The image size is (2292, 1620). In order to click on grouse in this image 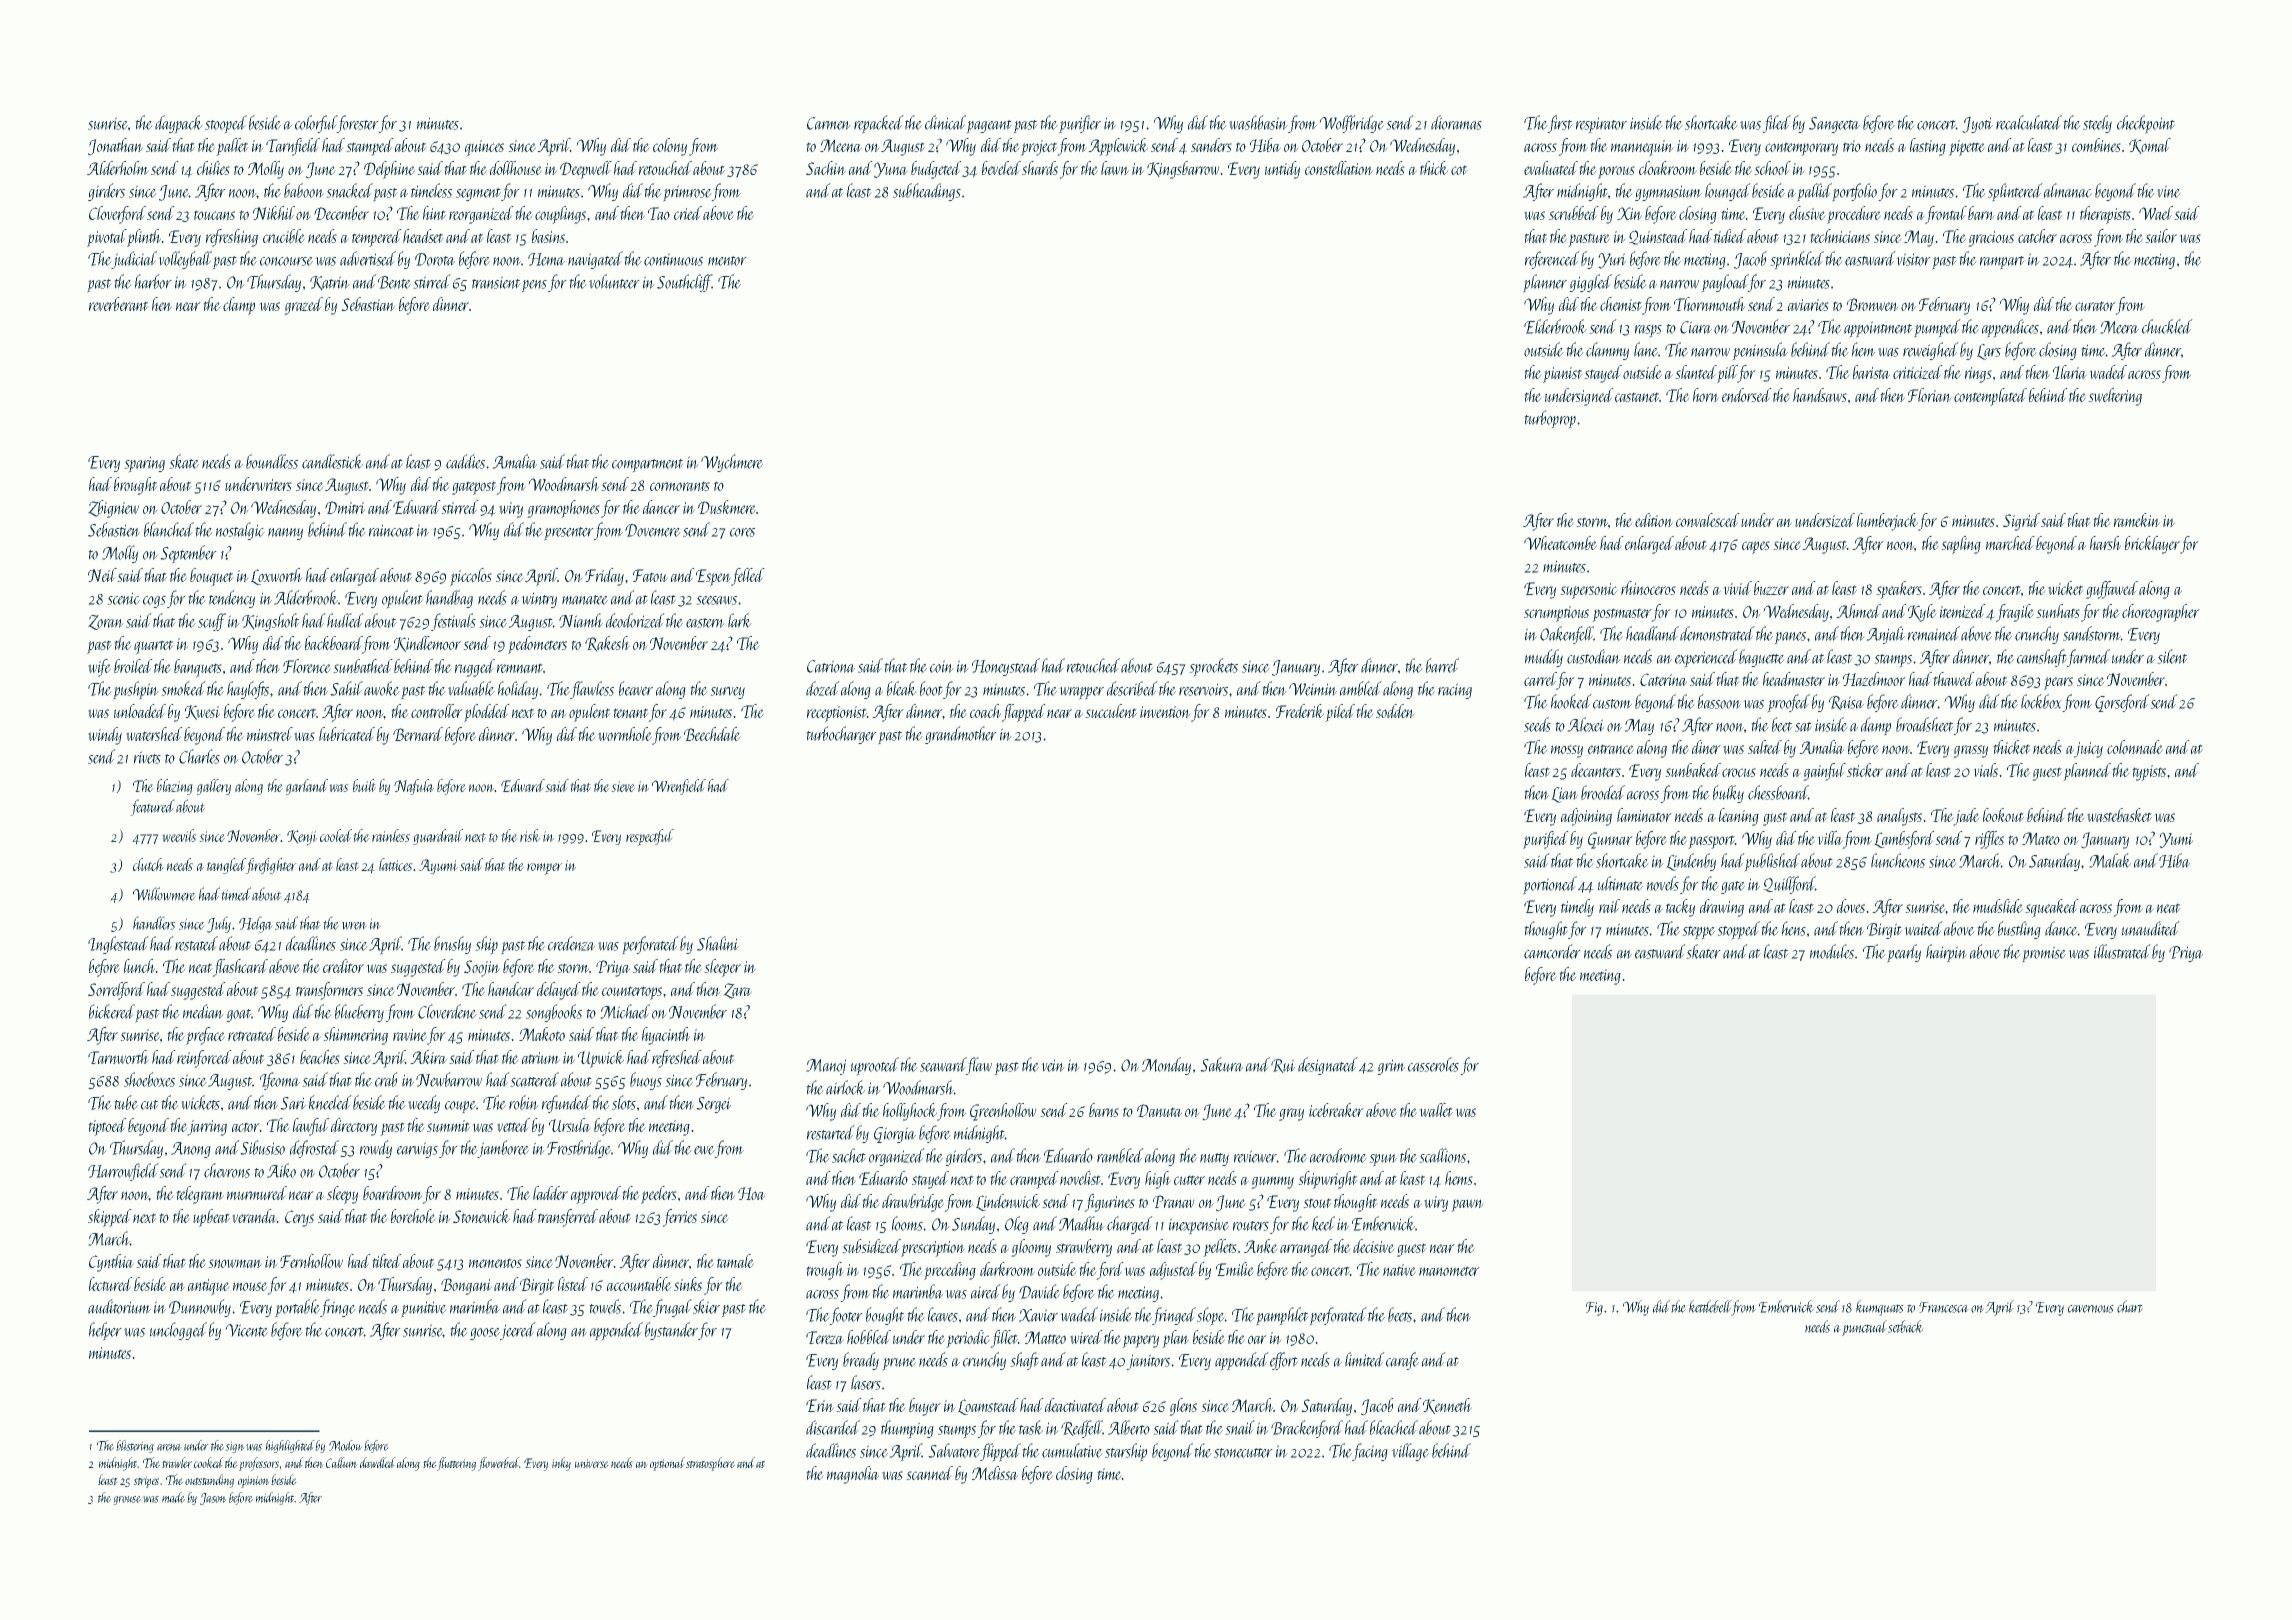, I will do `click(127, 1500)`.
